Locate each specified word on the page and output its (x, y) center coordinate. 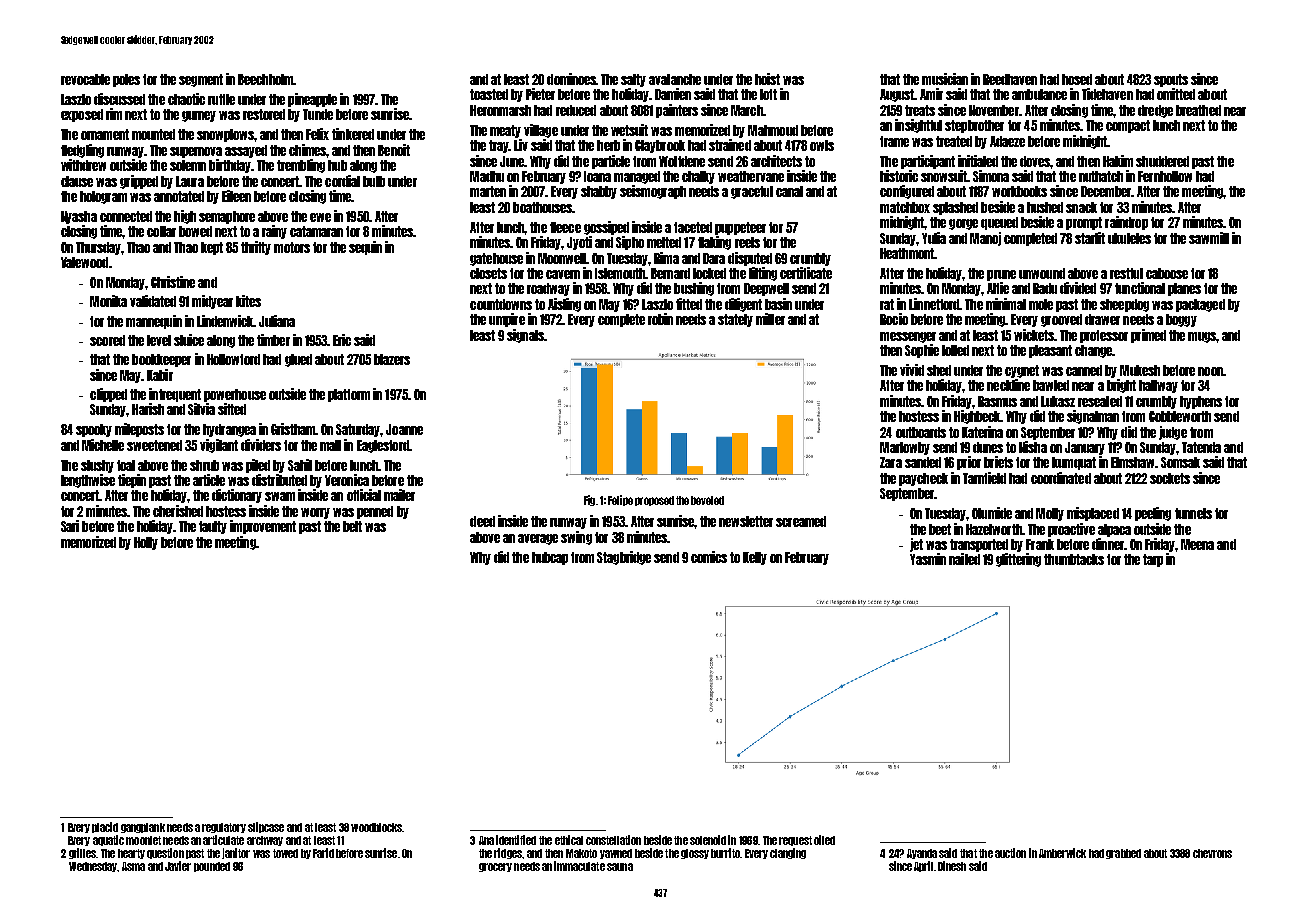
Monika (108, 301)
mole (1041, 304)
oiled (824, 840)
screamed (801, 521)
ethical (569, 840)
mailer (399, 495)
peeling (1153, 514)
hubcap (550, 558)
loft (768, 94)
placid (105, 827)
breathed (1198, 110)
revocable (85, 79)
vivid (912, 370)
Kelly (755, 558)
